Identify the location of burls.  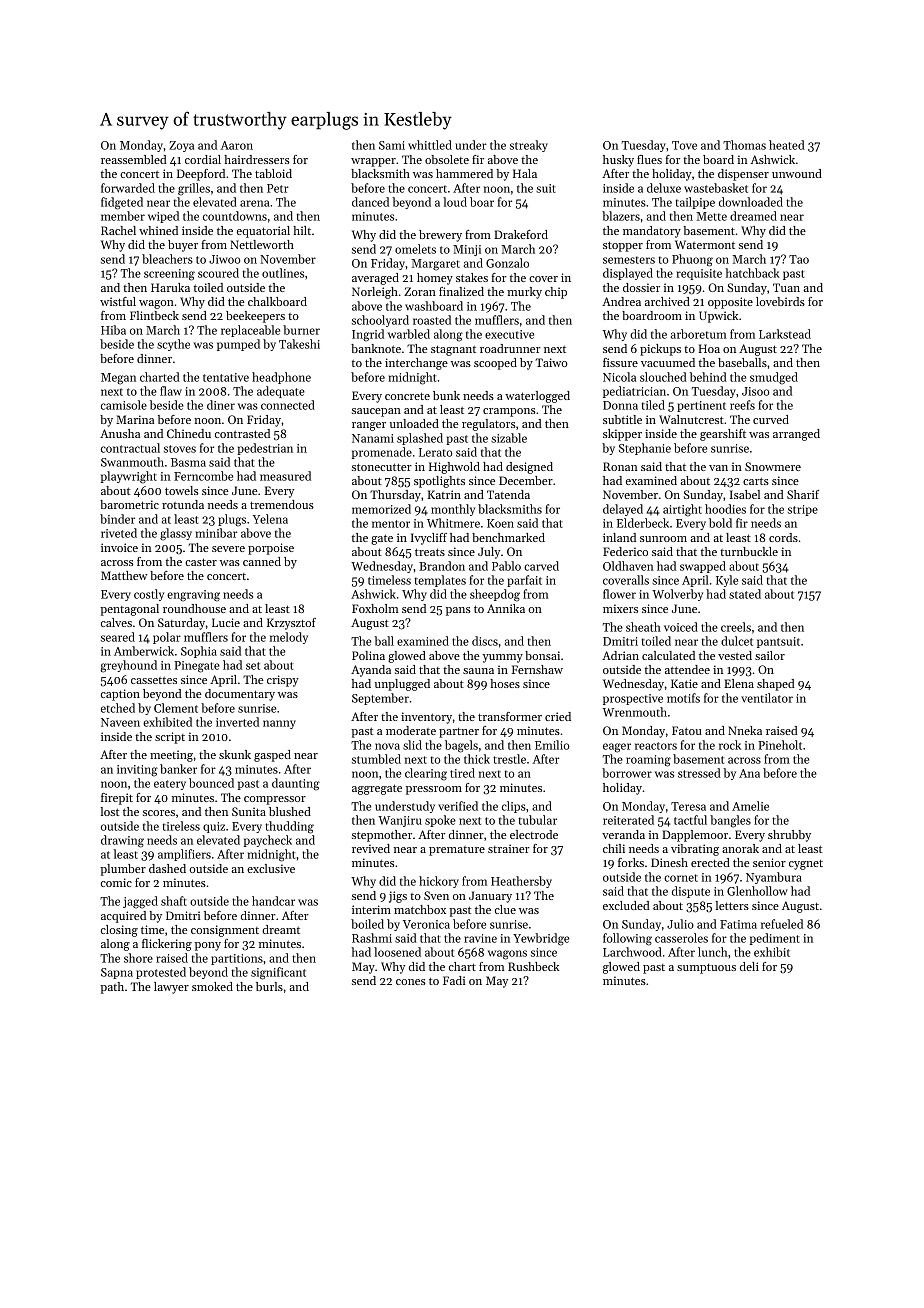
(269, 986).
